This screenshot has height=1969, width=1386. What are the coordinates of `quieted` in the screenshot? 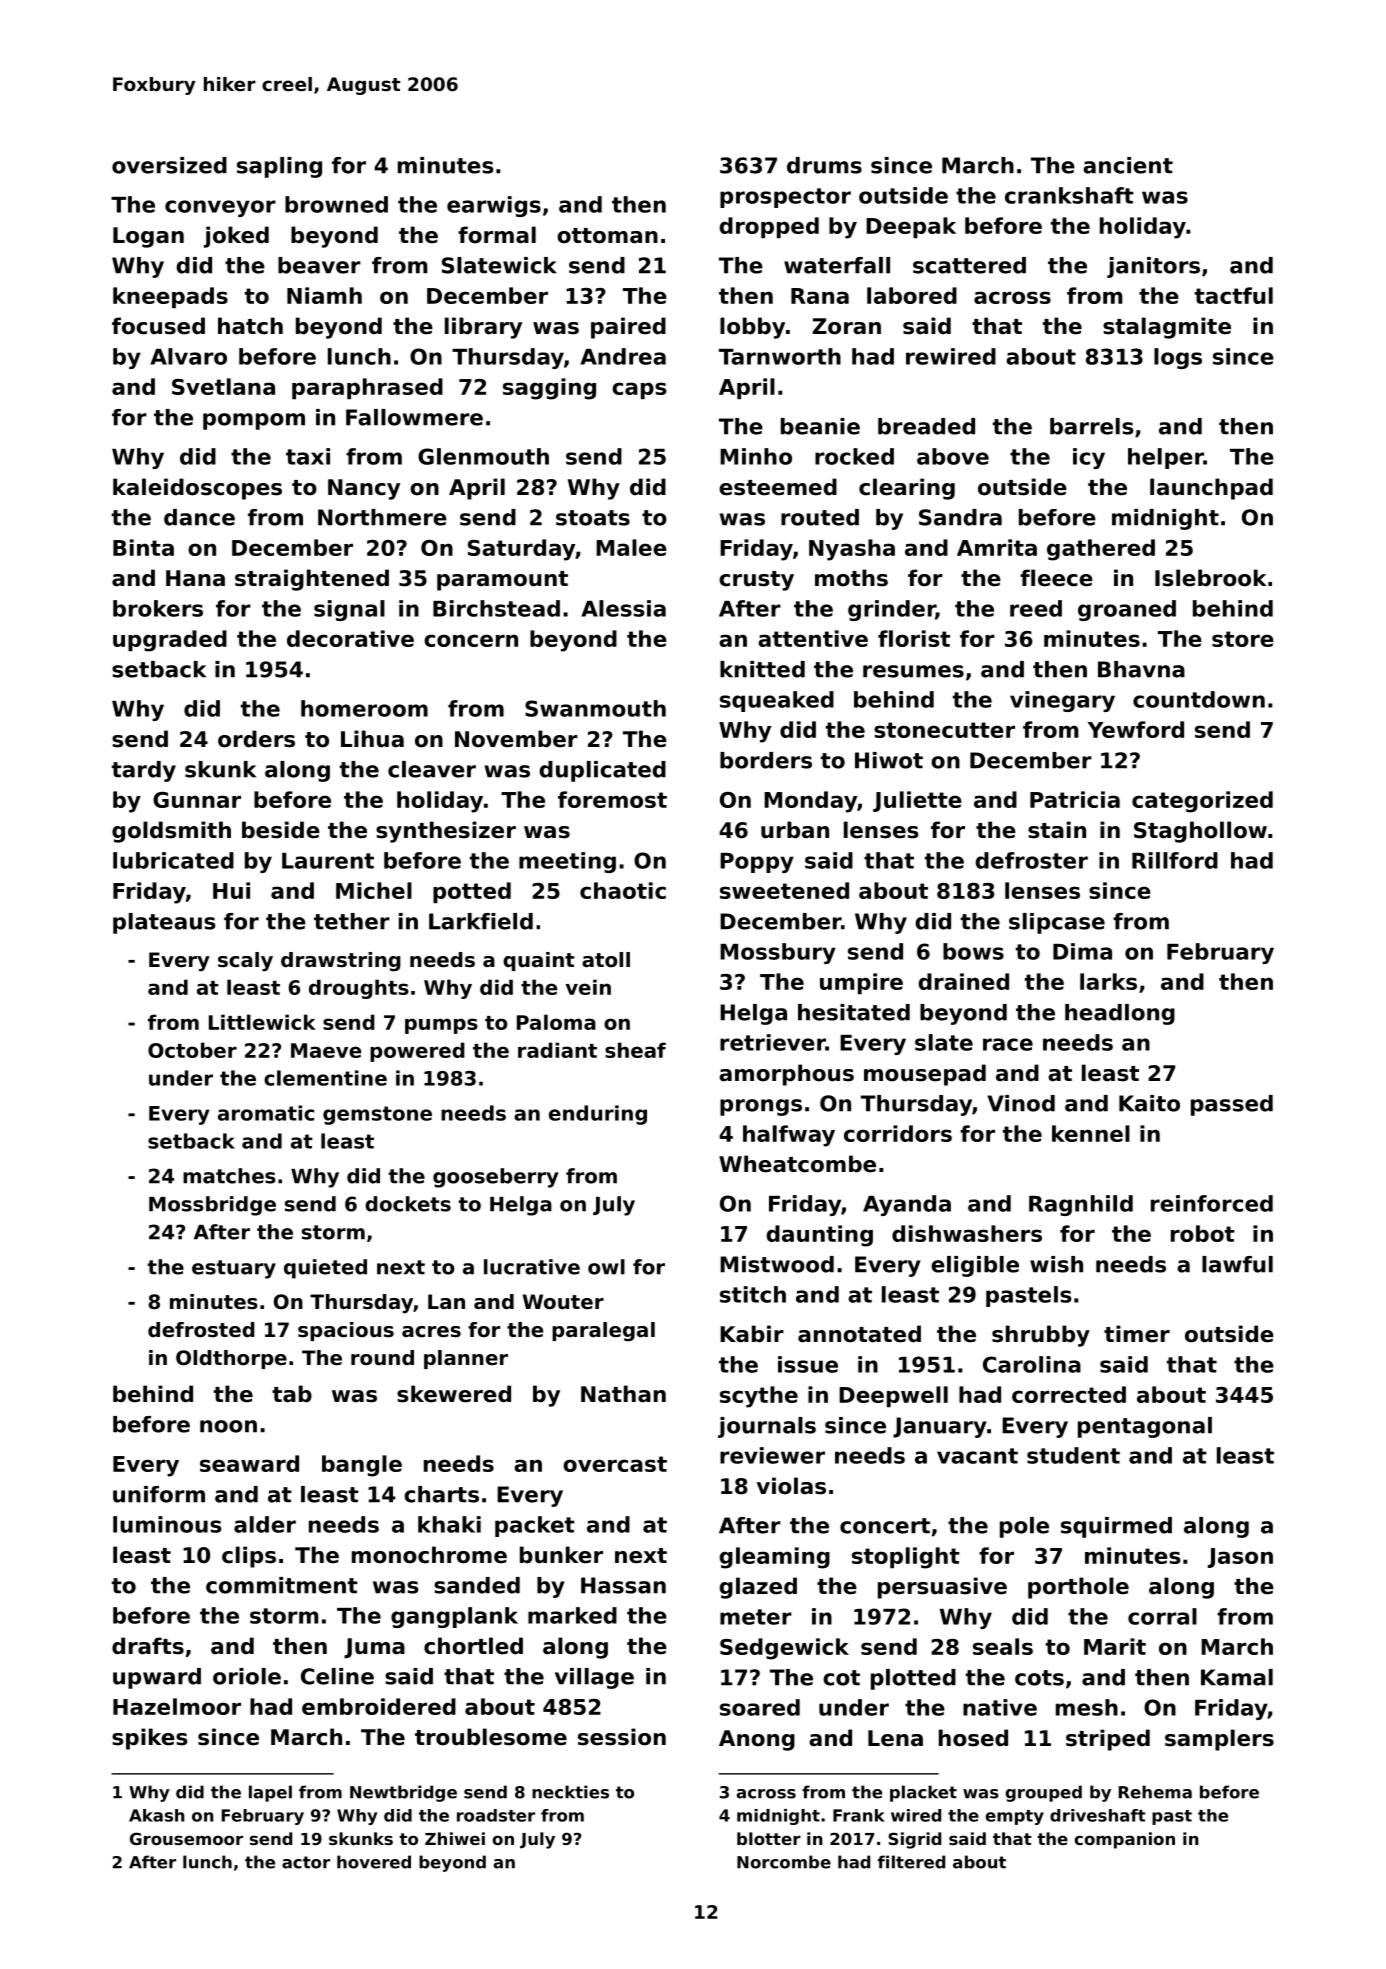 It's located at (325, 1269).
